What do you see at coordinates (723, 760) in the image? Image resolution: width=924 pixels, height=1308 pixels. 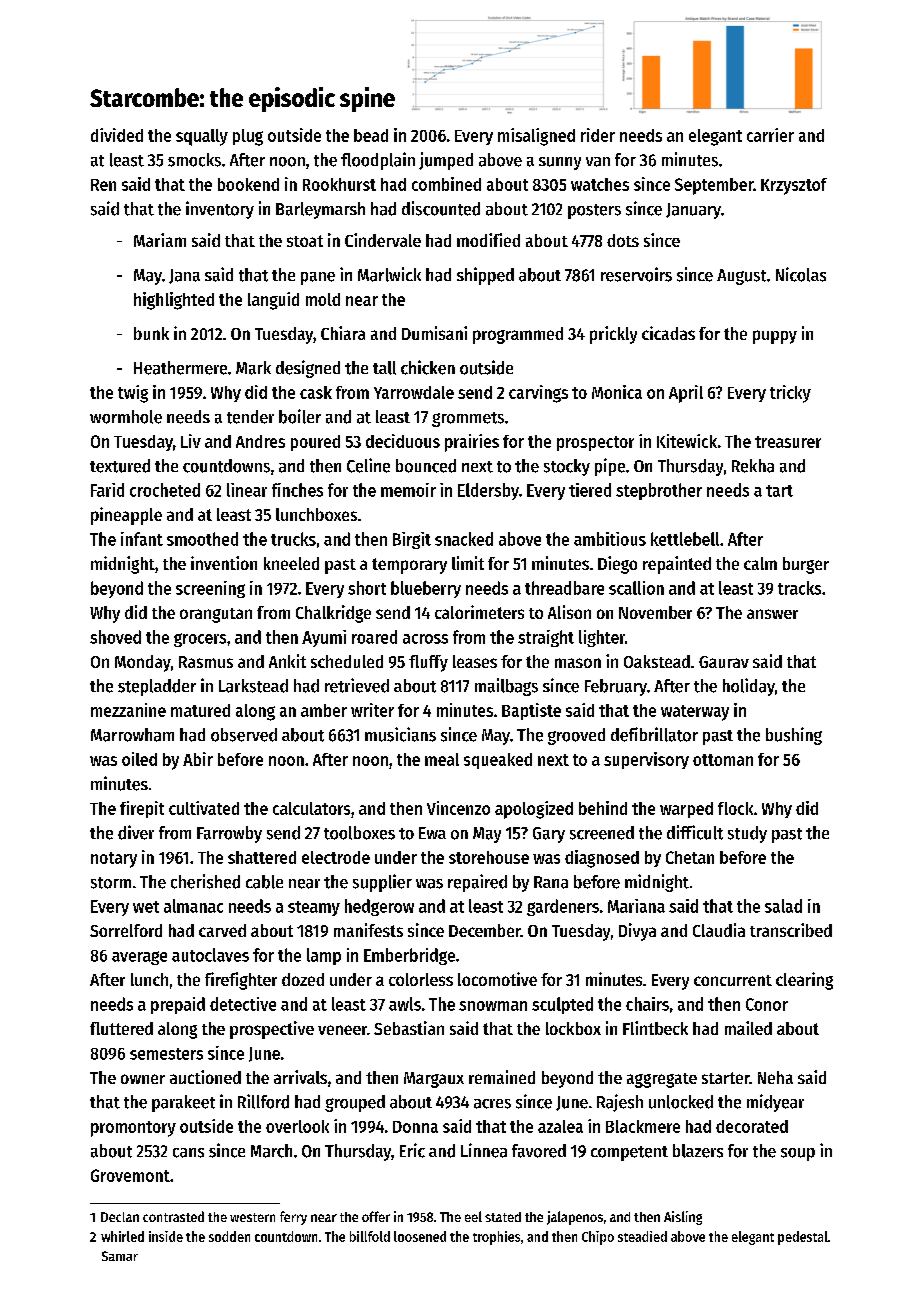 I see `ottoman` at bounding box center [723, 760].
